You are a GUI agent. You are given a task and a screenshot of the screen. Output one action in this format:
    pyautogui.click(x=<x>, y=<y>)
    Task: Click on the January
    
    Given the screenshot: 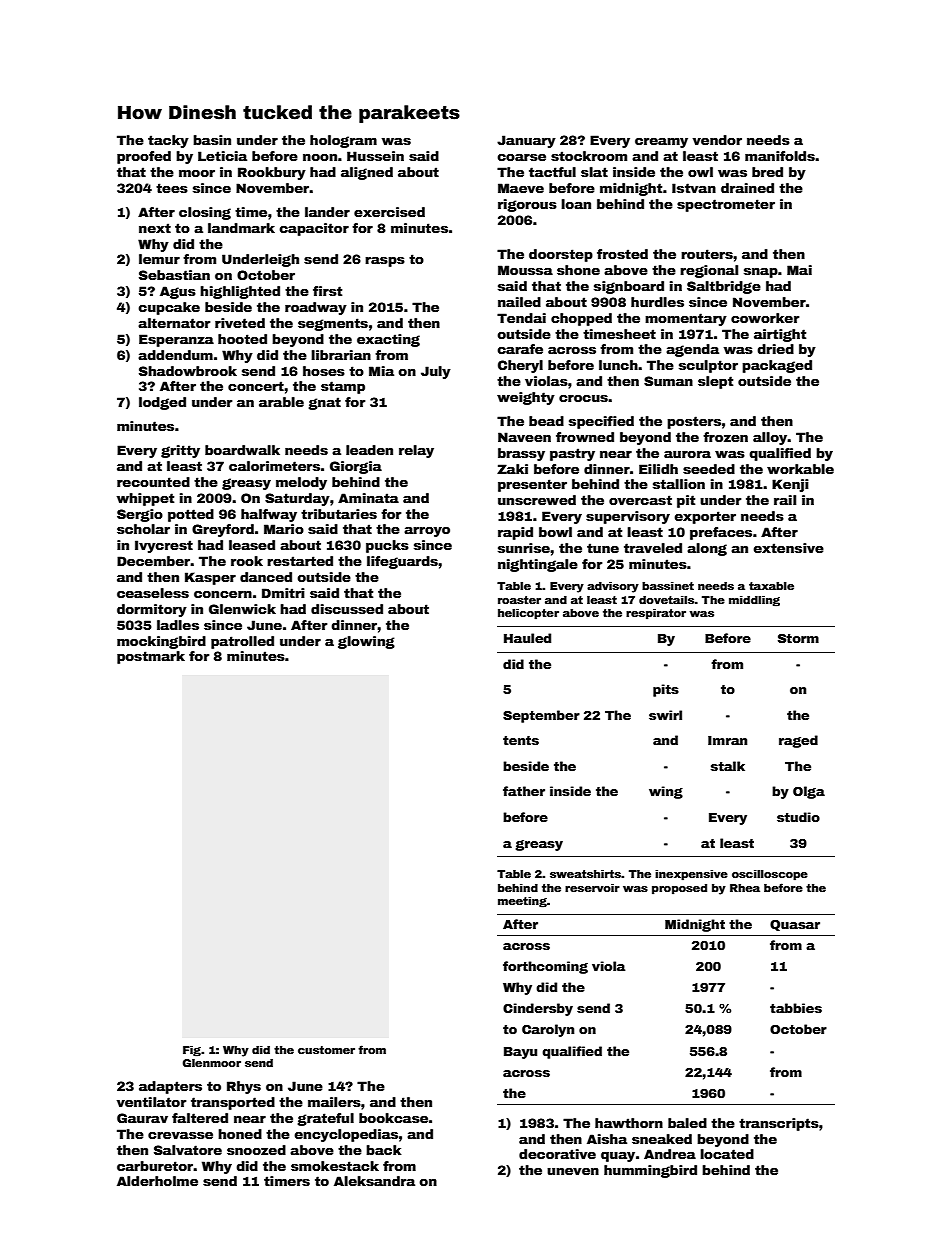 What is the action you would take?
    pyautogui.click(x=526, y=141)
